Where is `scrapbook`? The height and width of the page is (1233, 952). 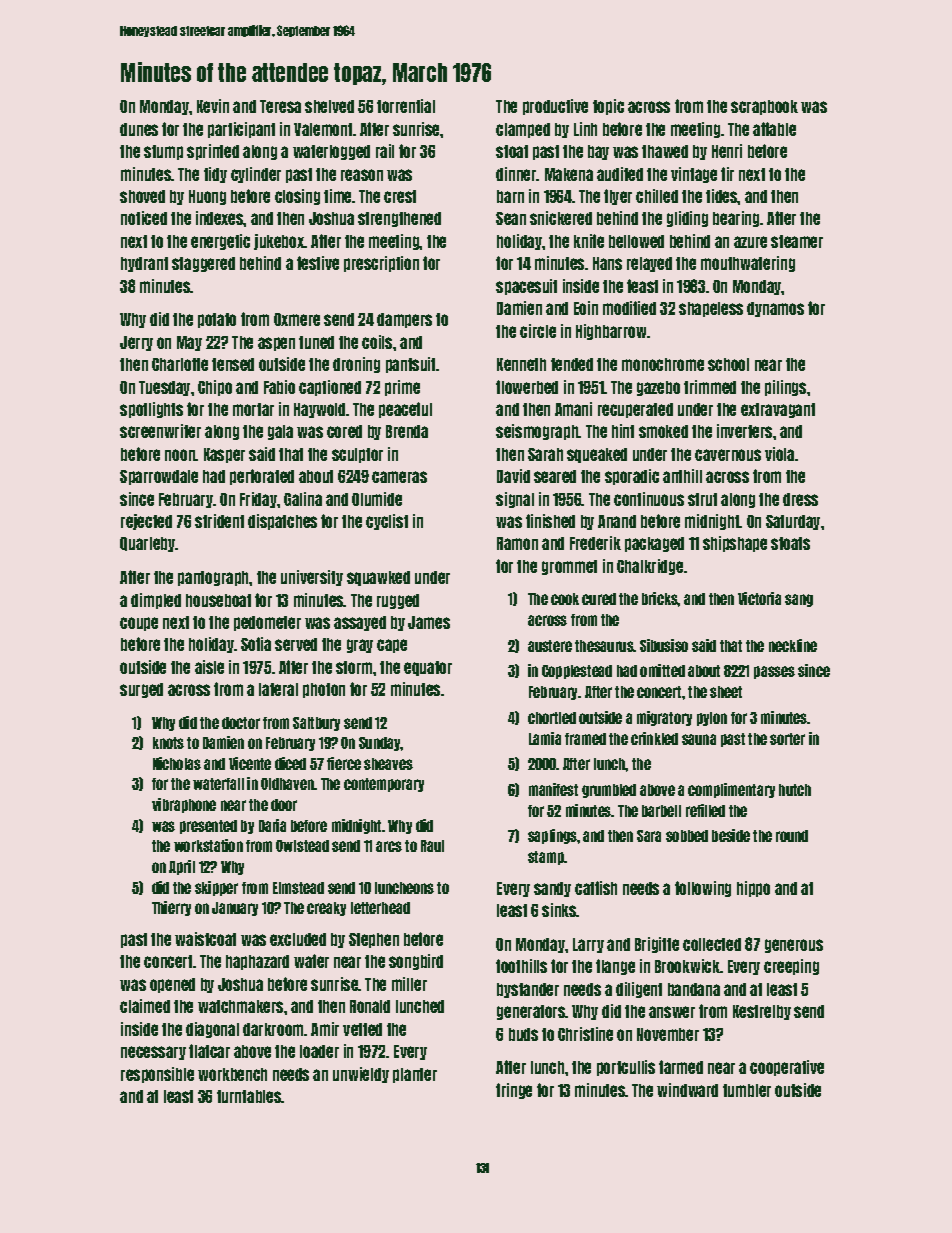
scrapbook is located at coordinates (764, 107).
